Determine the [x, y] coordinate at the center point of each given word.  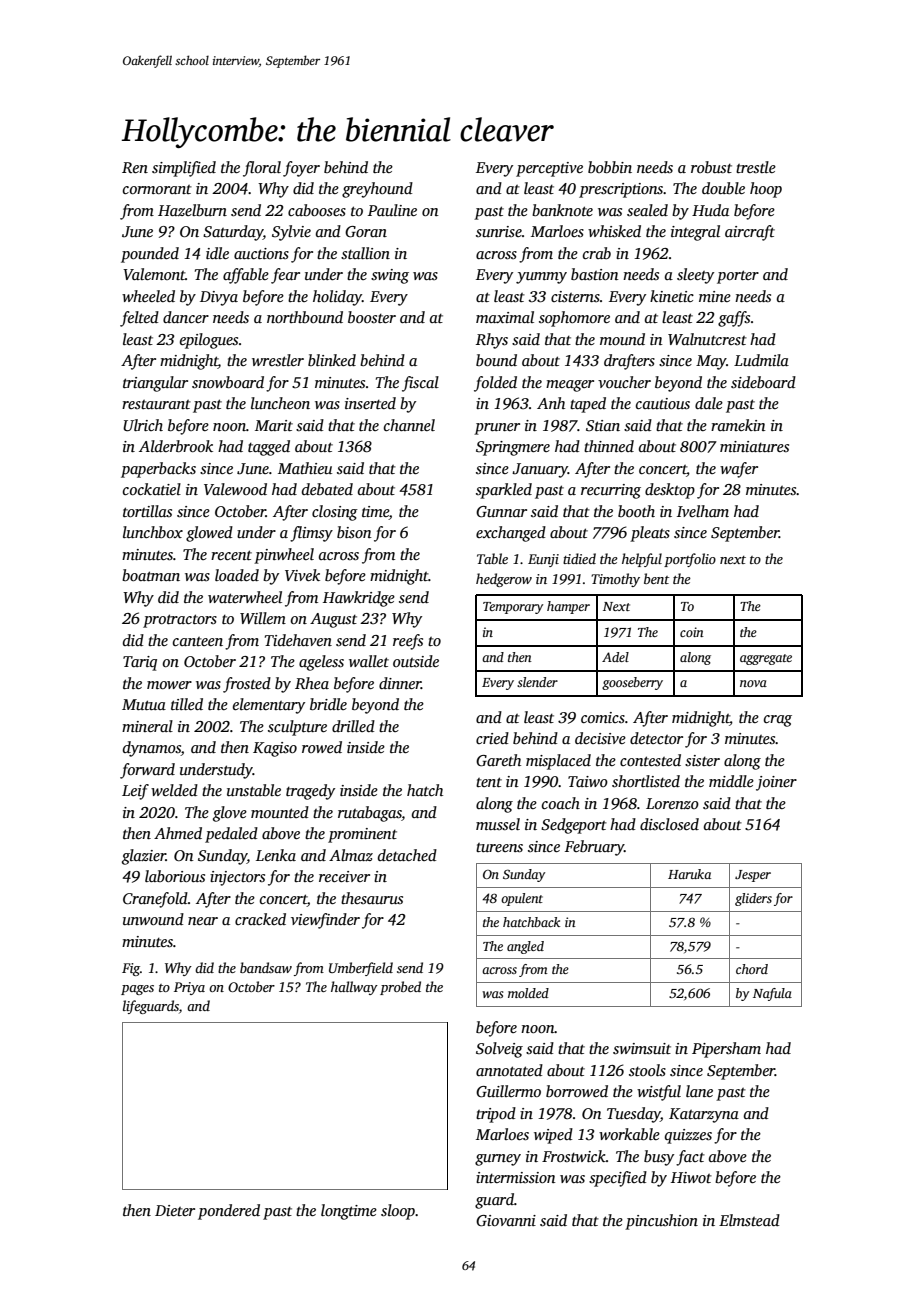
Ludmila [761, 360]
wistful [659, 1093]
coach [561, 803]
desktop [670, 491]
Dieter [175, 1210]
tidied [579, 558]
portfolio [690, 560]
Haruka [689, 874]
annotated [509, 1070]
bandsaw [266, 967]
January [540, 470]
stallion [365, 253]
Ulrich [143, 425]
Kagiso [275, 749]
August [333, 620]
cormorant [157, 189]
